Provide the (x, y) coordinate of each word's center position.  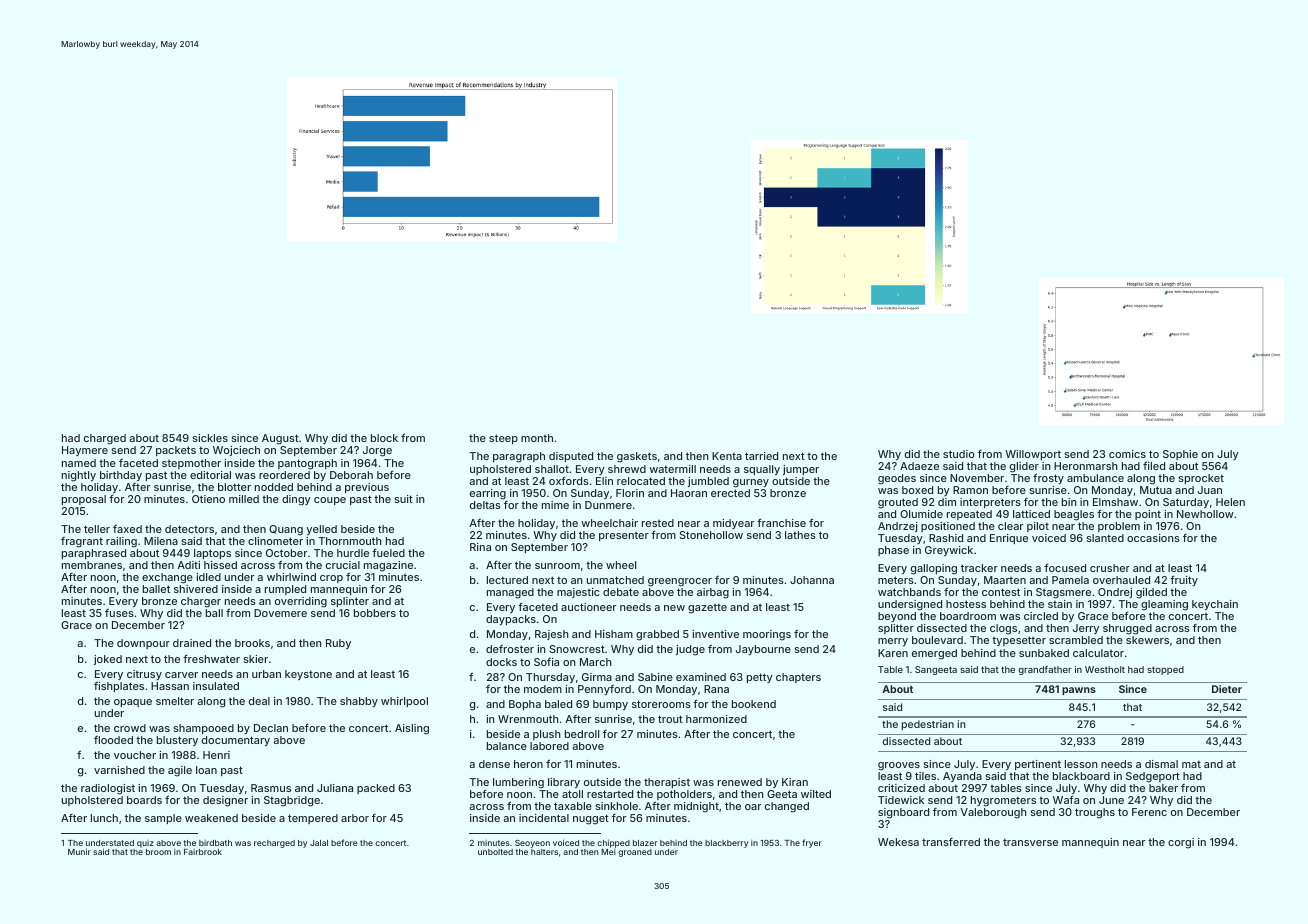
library (564, 783)
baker (1163, 788)
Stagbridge (292, 801)
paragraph (519, 457)
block (384, 438)
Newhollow (1205, 514)
